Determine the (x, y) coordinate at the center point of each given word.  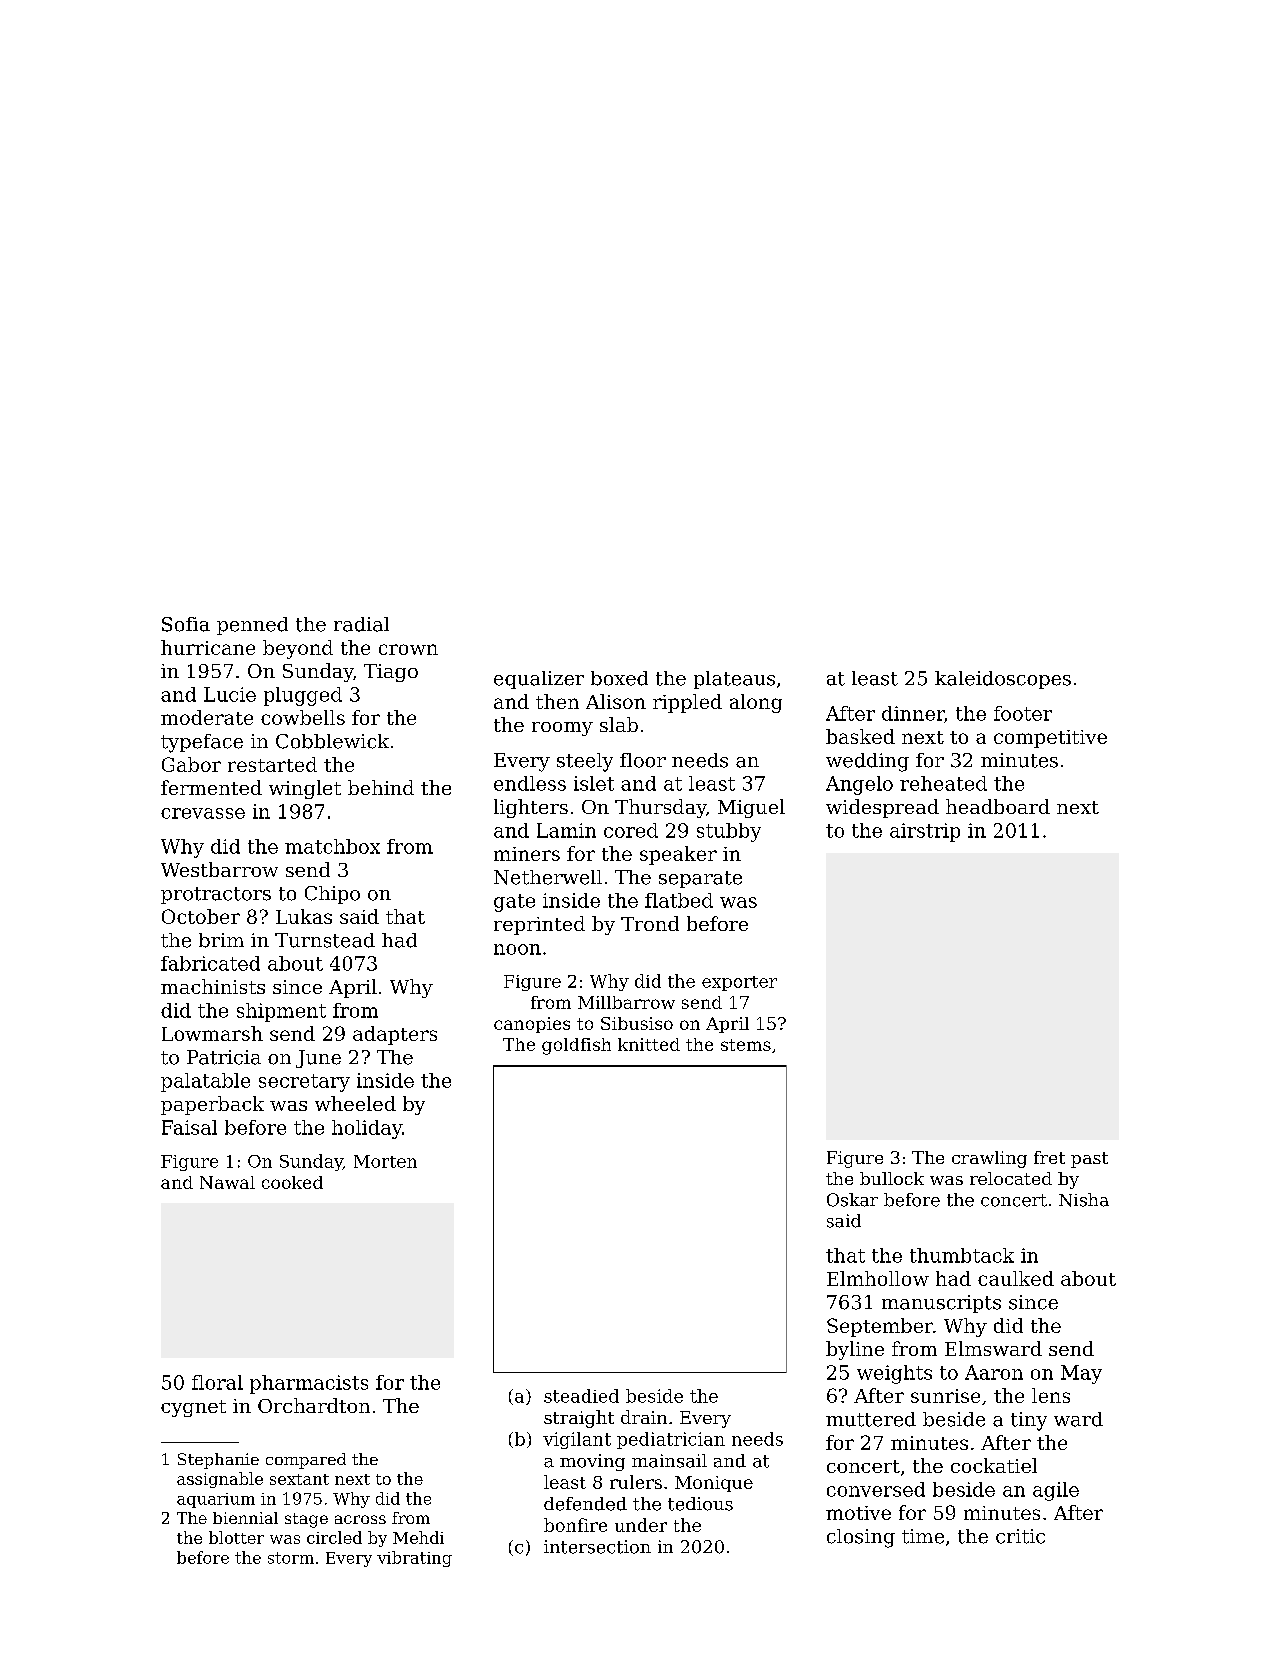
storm (291, 1558)
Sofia (186, 624)
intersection (597, 1547)
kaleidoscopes (1003, 680)
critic (1020, 1536)
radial (361, 624)
